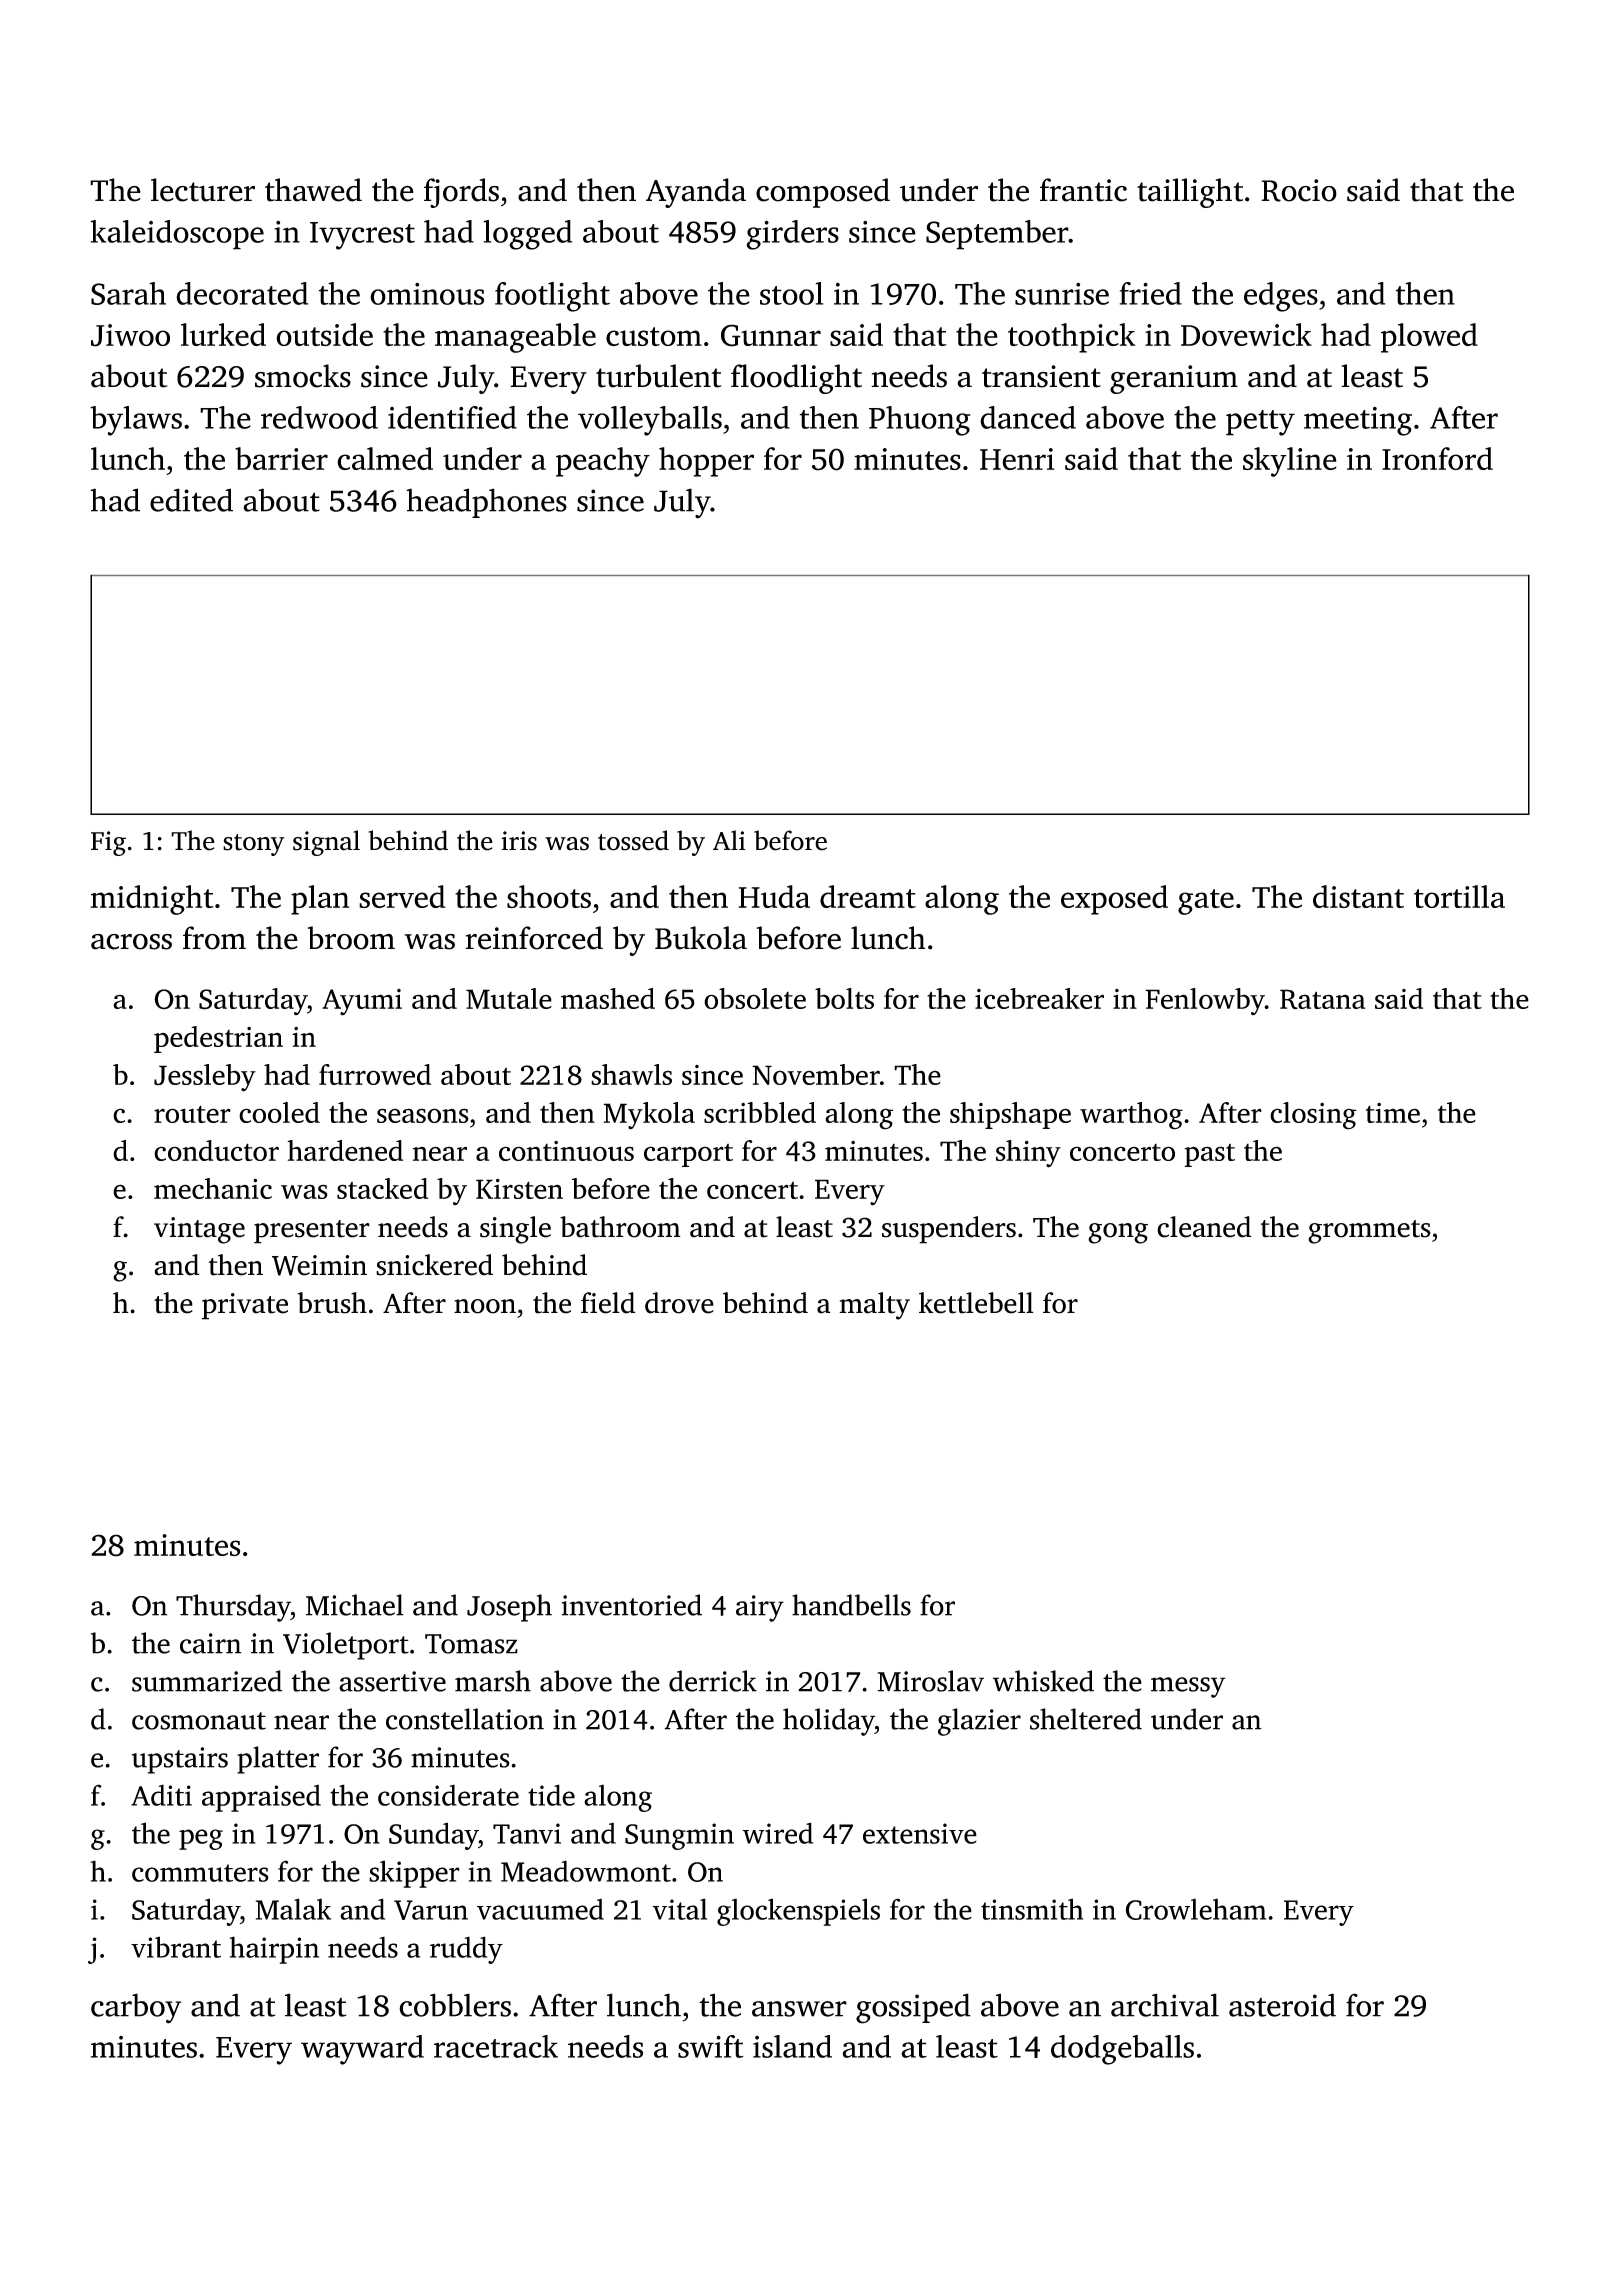 This screenshot has width=1620, height=2292. I want to click on composed, so click(823, 193).
